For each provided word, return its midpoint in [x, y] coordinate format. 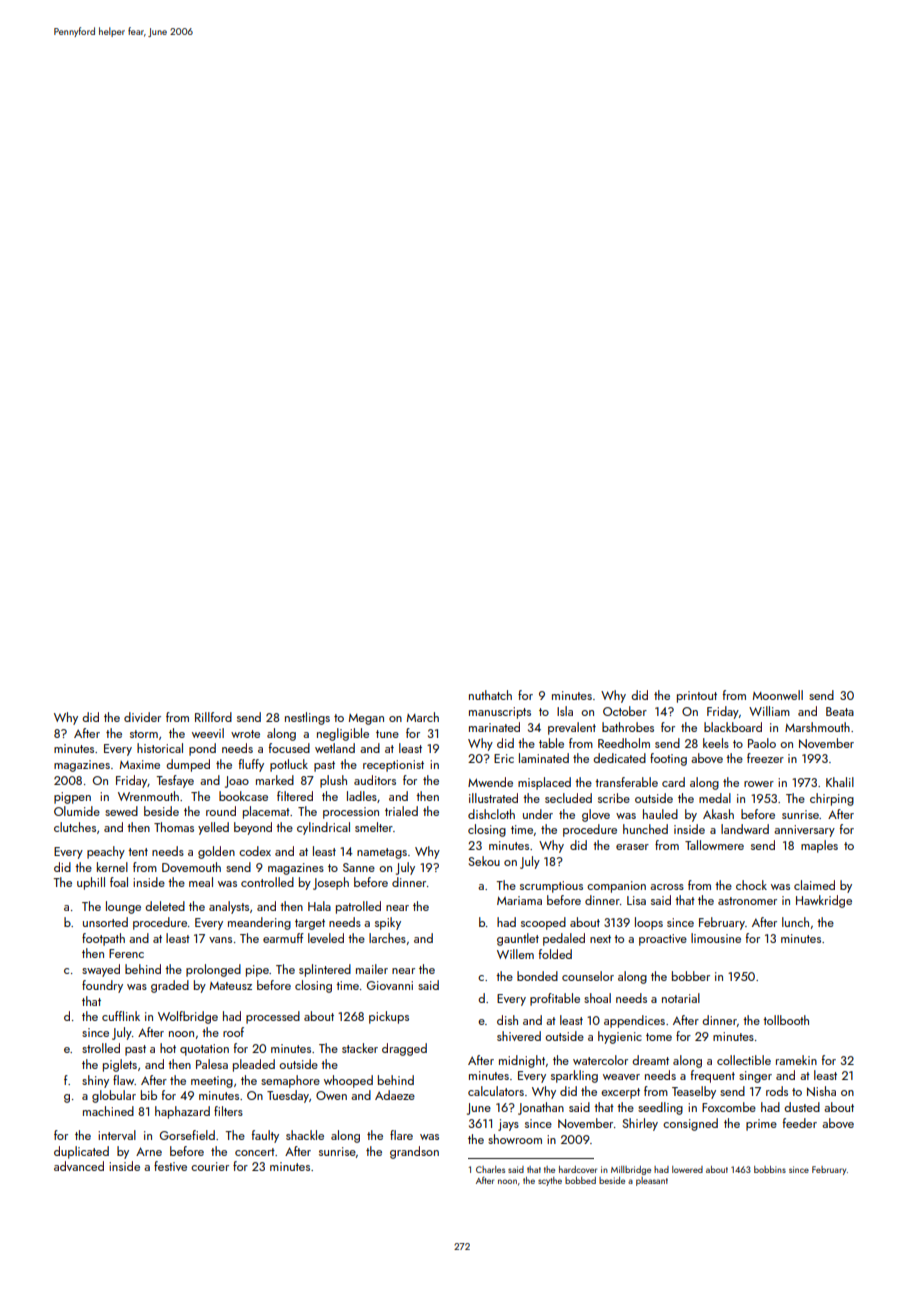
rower [759, 784]
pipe [257, 971]
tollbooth [786, 1020]
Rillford [213, 717]
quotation [204, 1050]
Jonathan [541, 1108]
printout [697, 697]
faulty [265, 1136]
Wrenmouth [148, 796]
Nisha [821, 1091]
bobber [691, 976]
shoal [597, 998]
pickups [389, 1017]
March [423, 717]
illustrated [493, 798]
